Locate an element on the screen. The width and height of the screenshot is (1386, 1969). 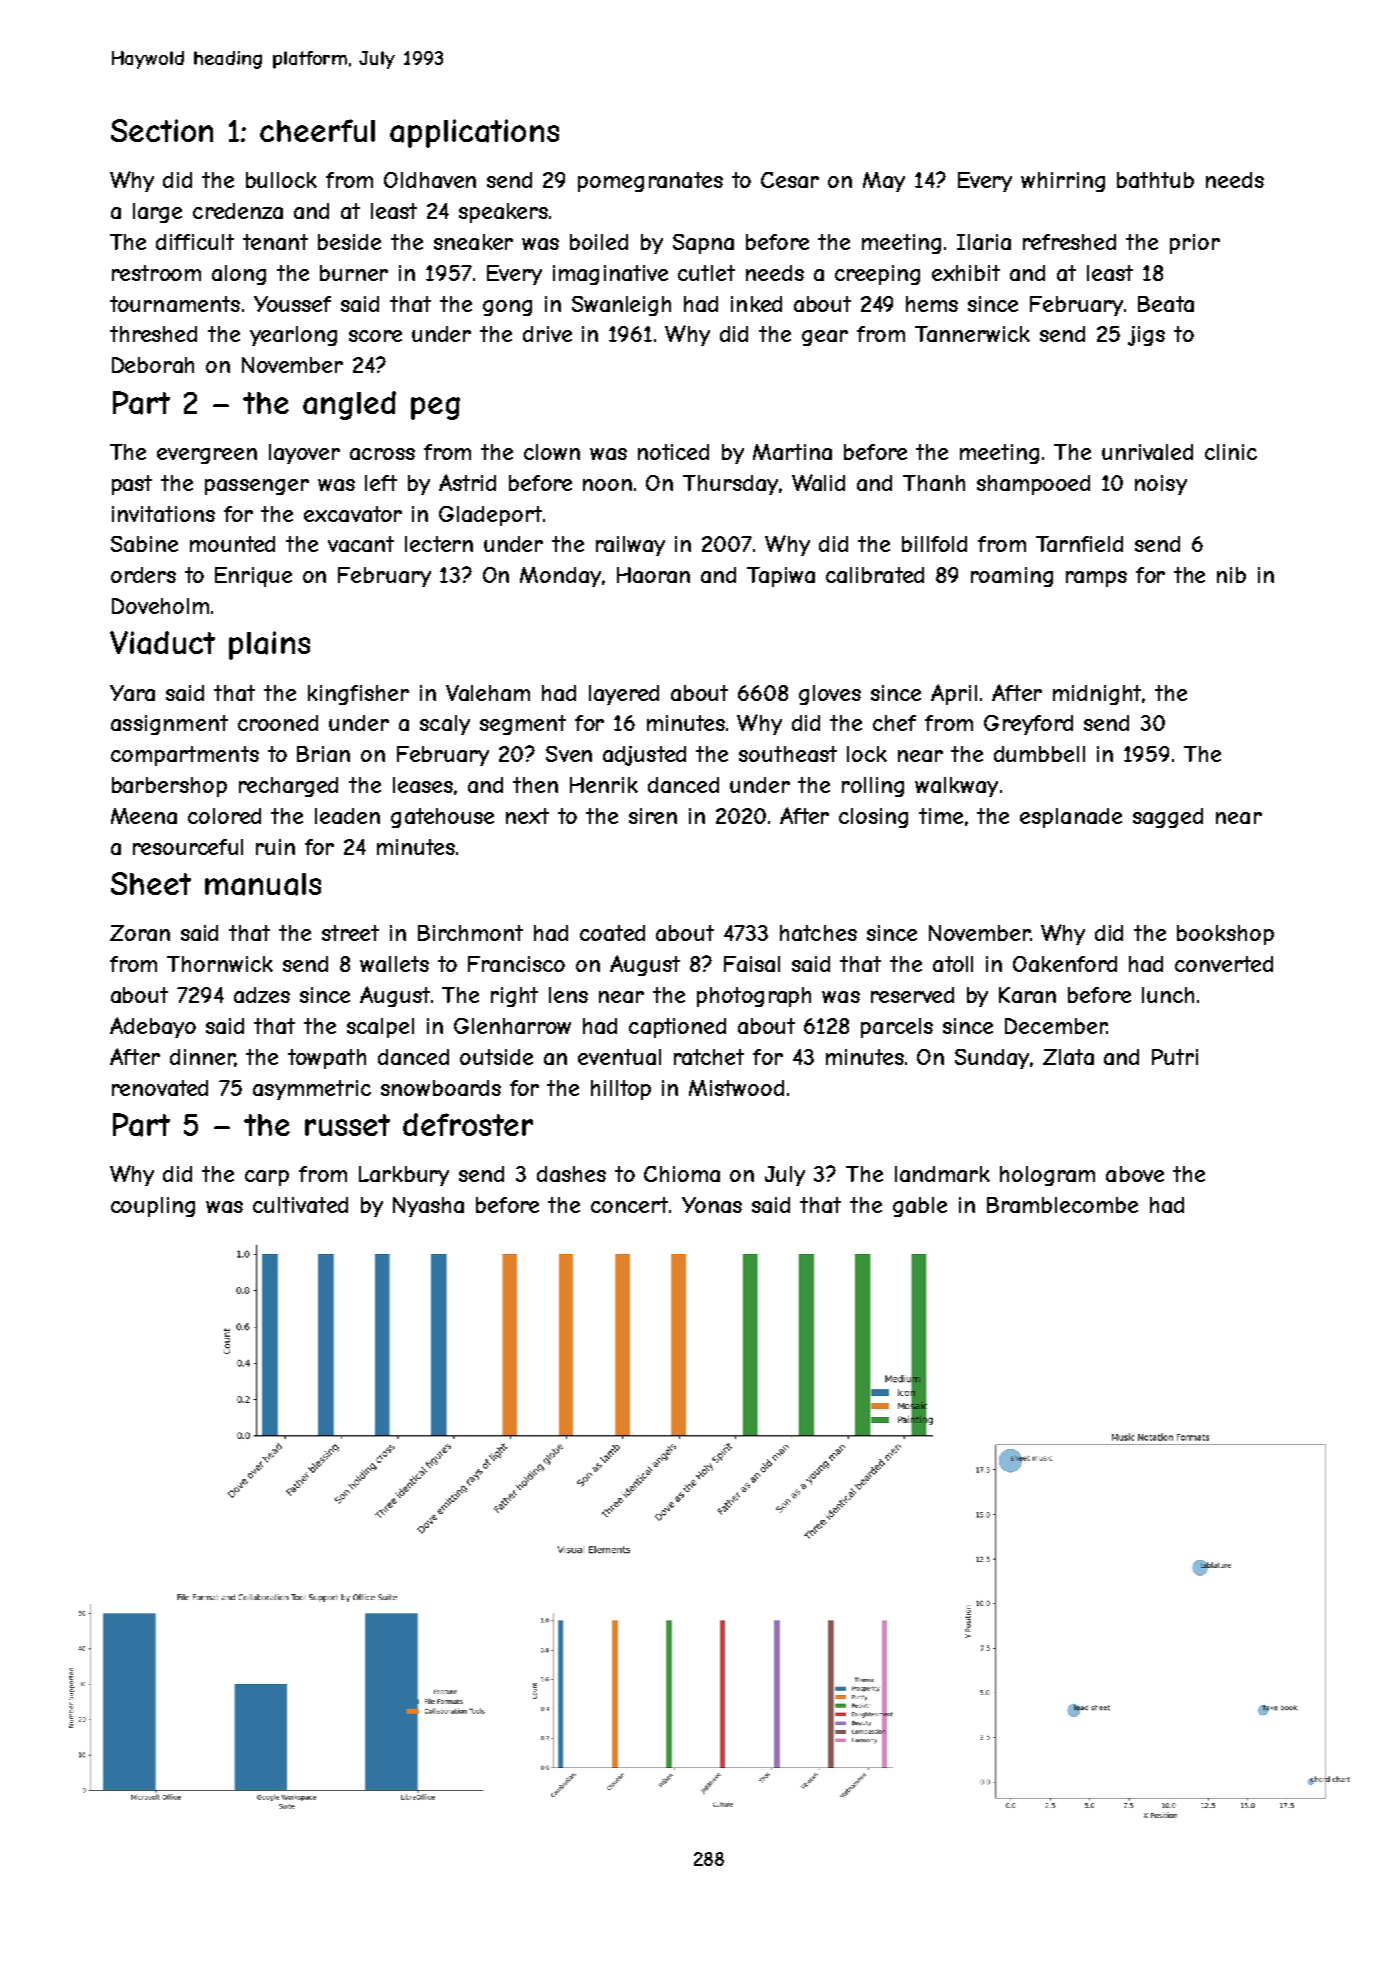
Meena is located at coordinates (144, 816).
